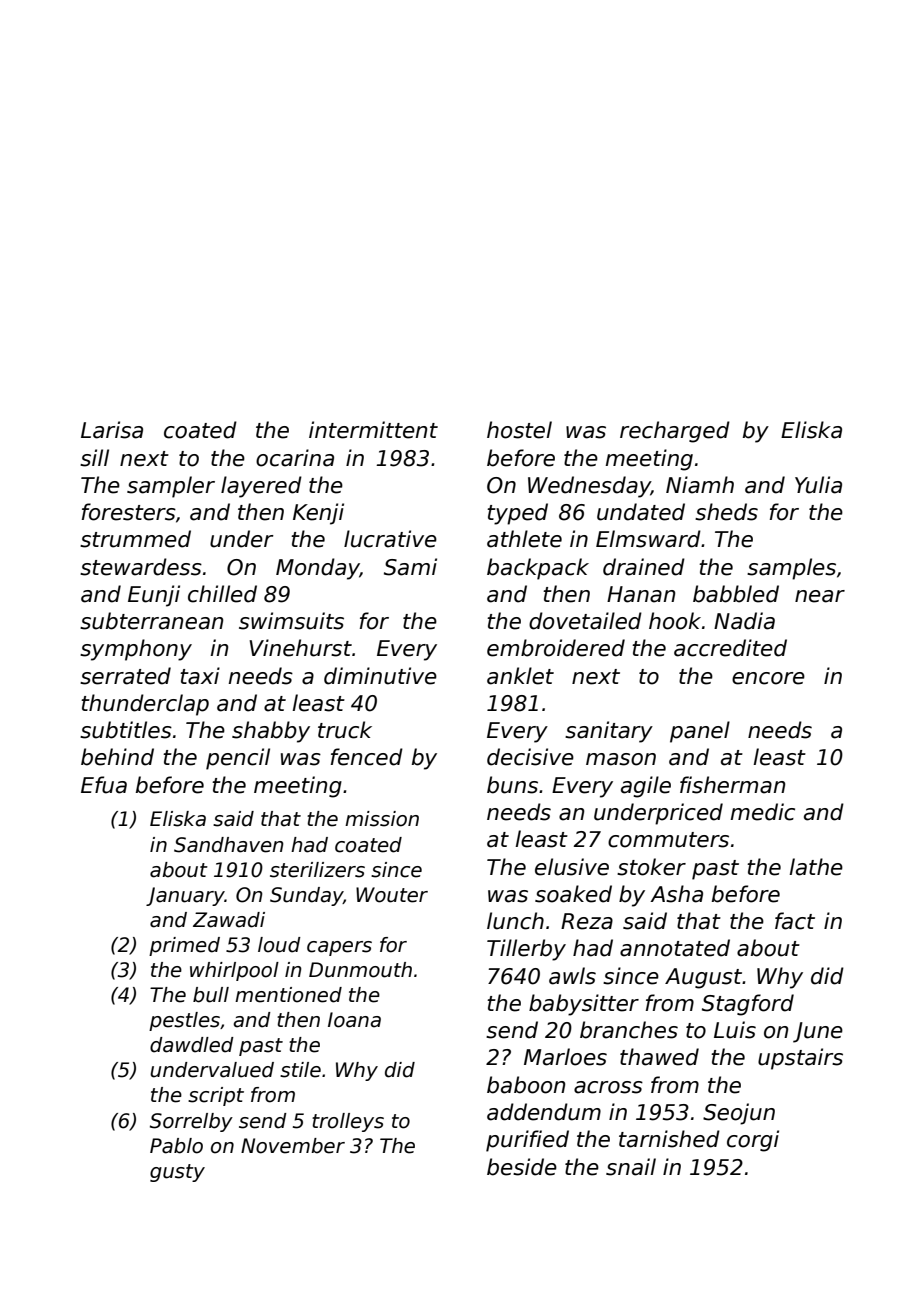  I want to click on Niamh, so click(700, 485).
